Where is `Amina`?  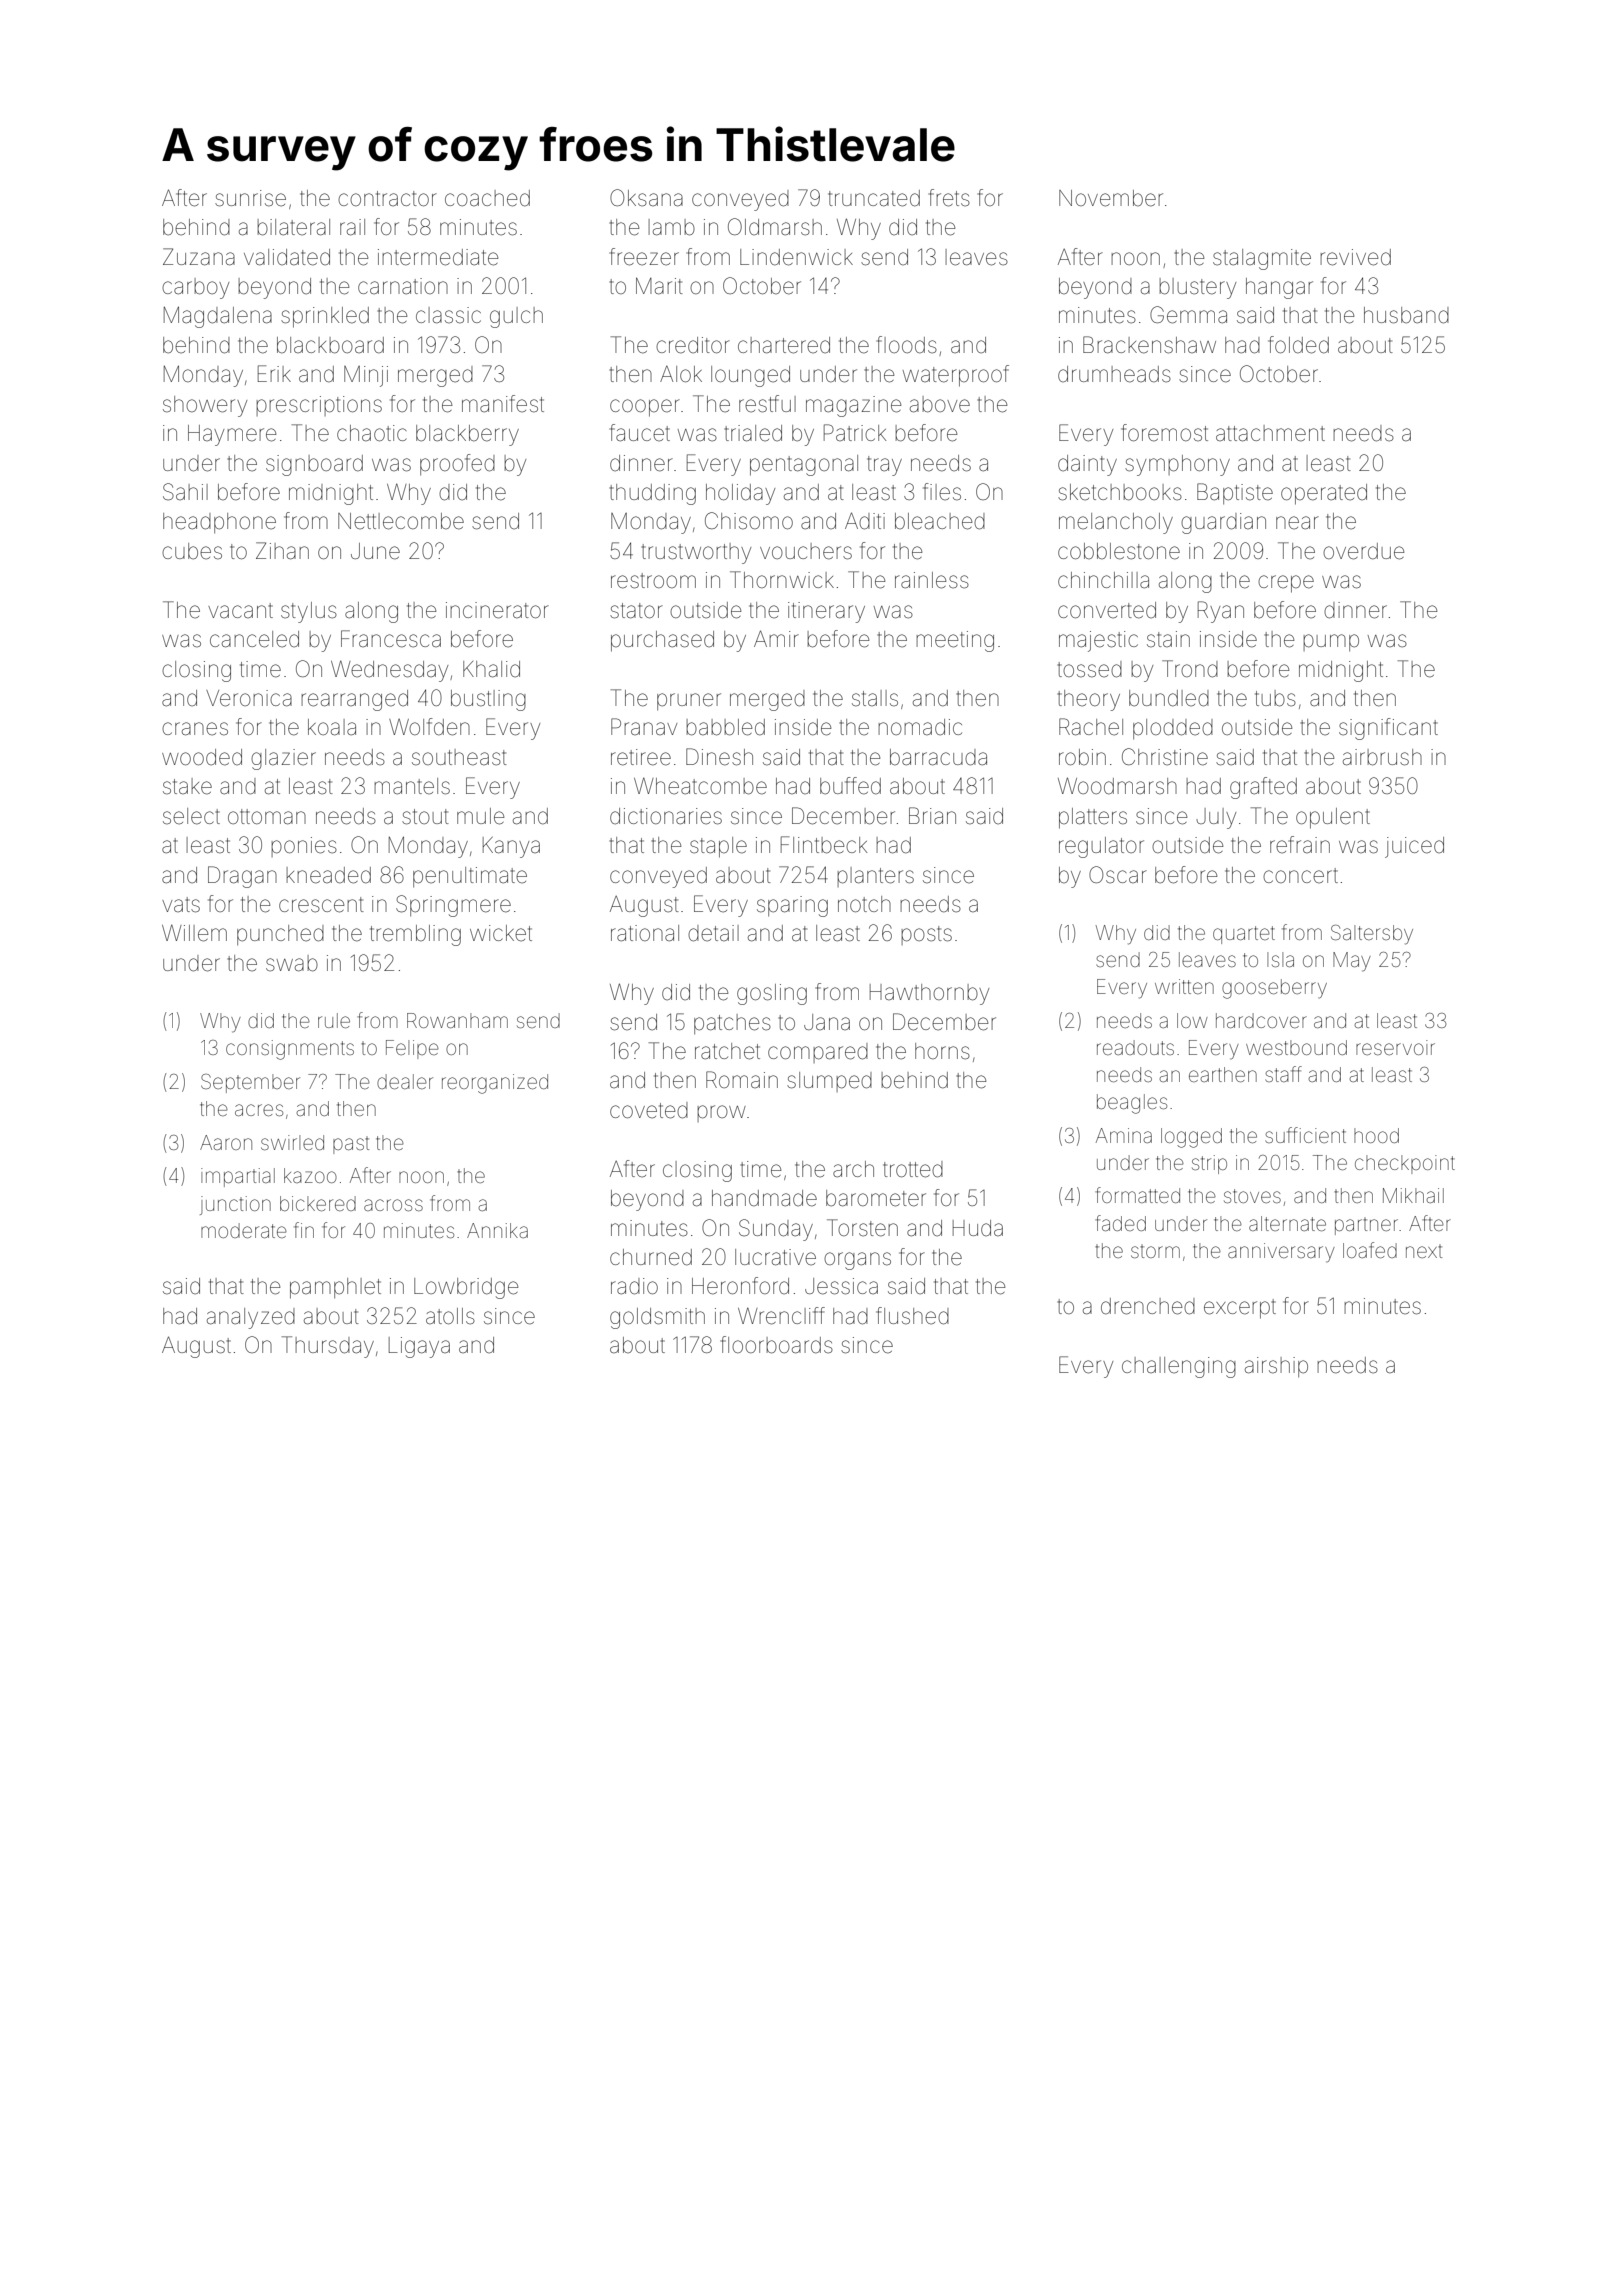 Amina is located at coordinates (1124, 1135).
